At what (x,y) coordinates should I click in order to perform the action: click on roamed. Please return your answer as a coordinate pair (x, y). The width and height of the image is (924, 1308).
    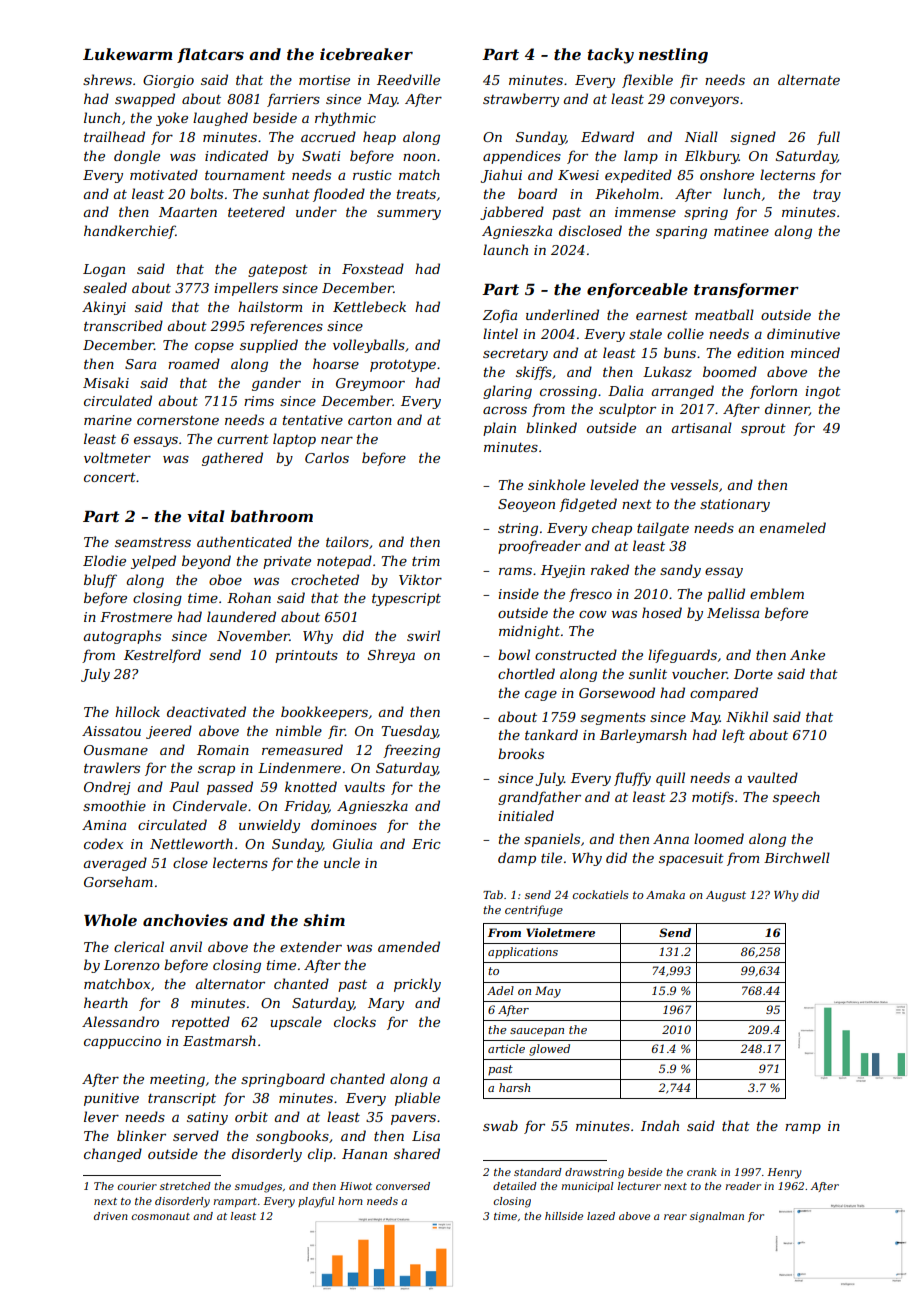
    Looking at the image, I should click on (194, 363).
